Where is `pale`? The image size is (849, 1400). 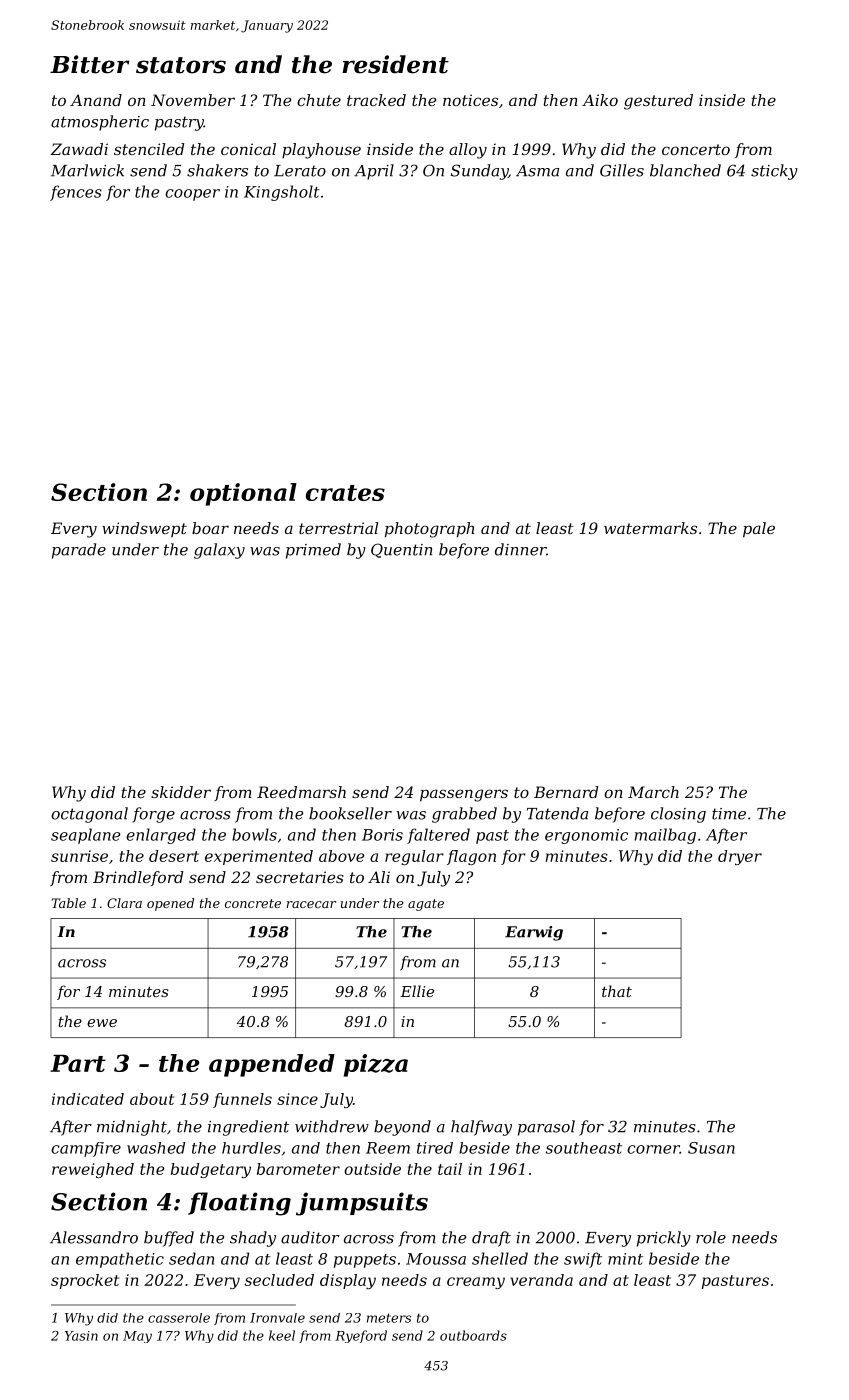
pale is located at coordinates (759, 530).
